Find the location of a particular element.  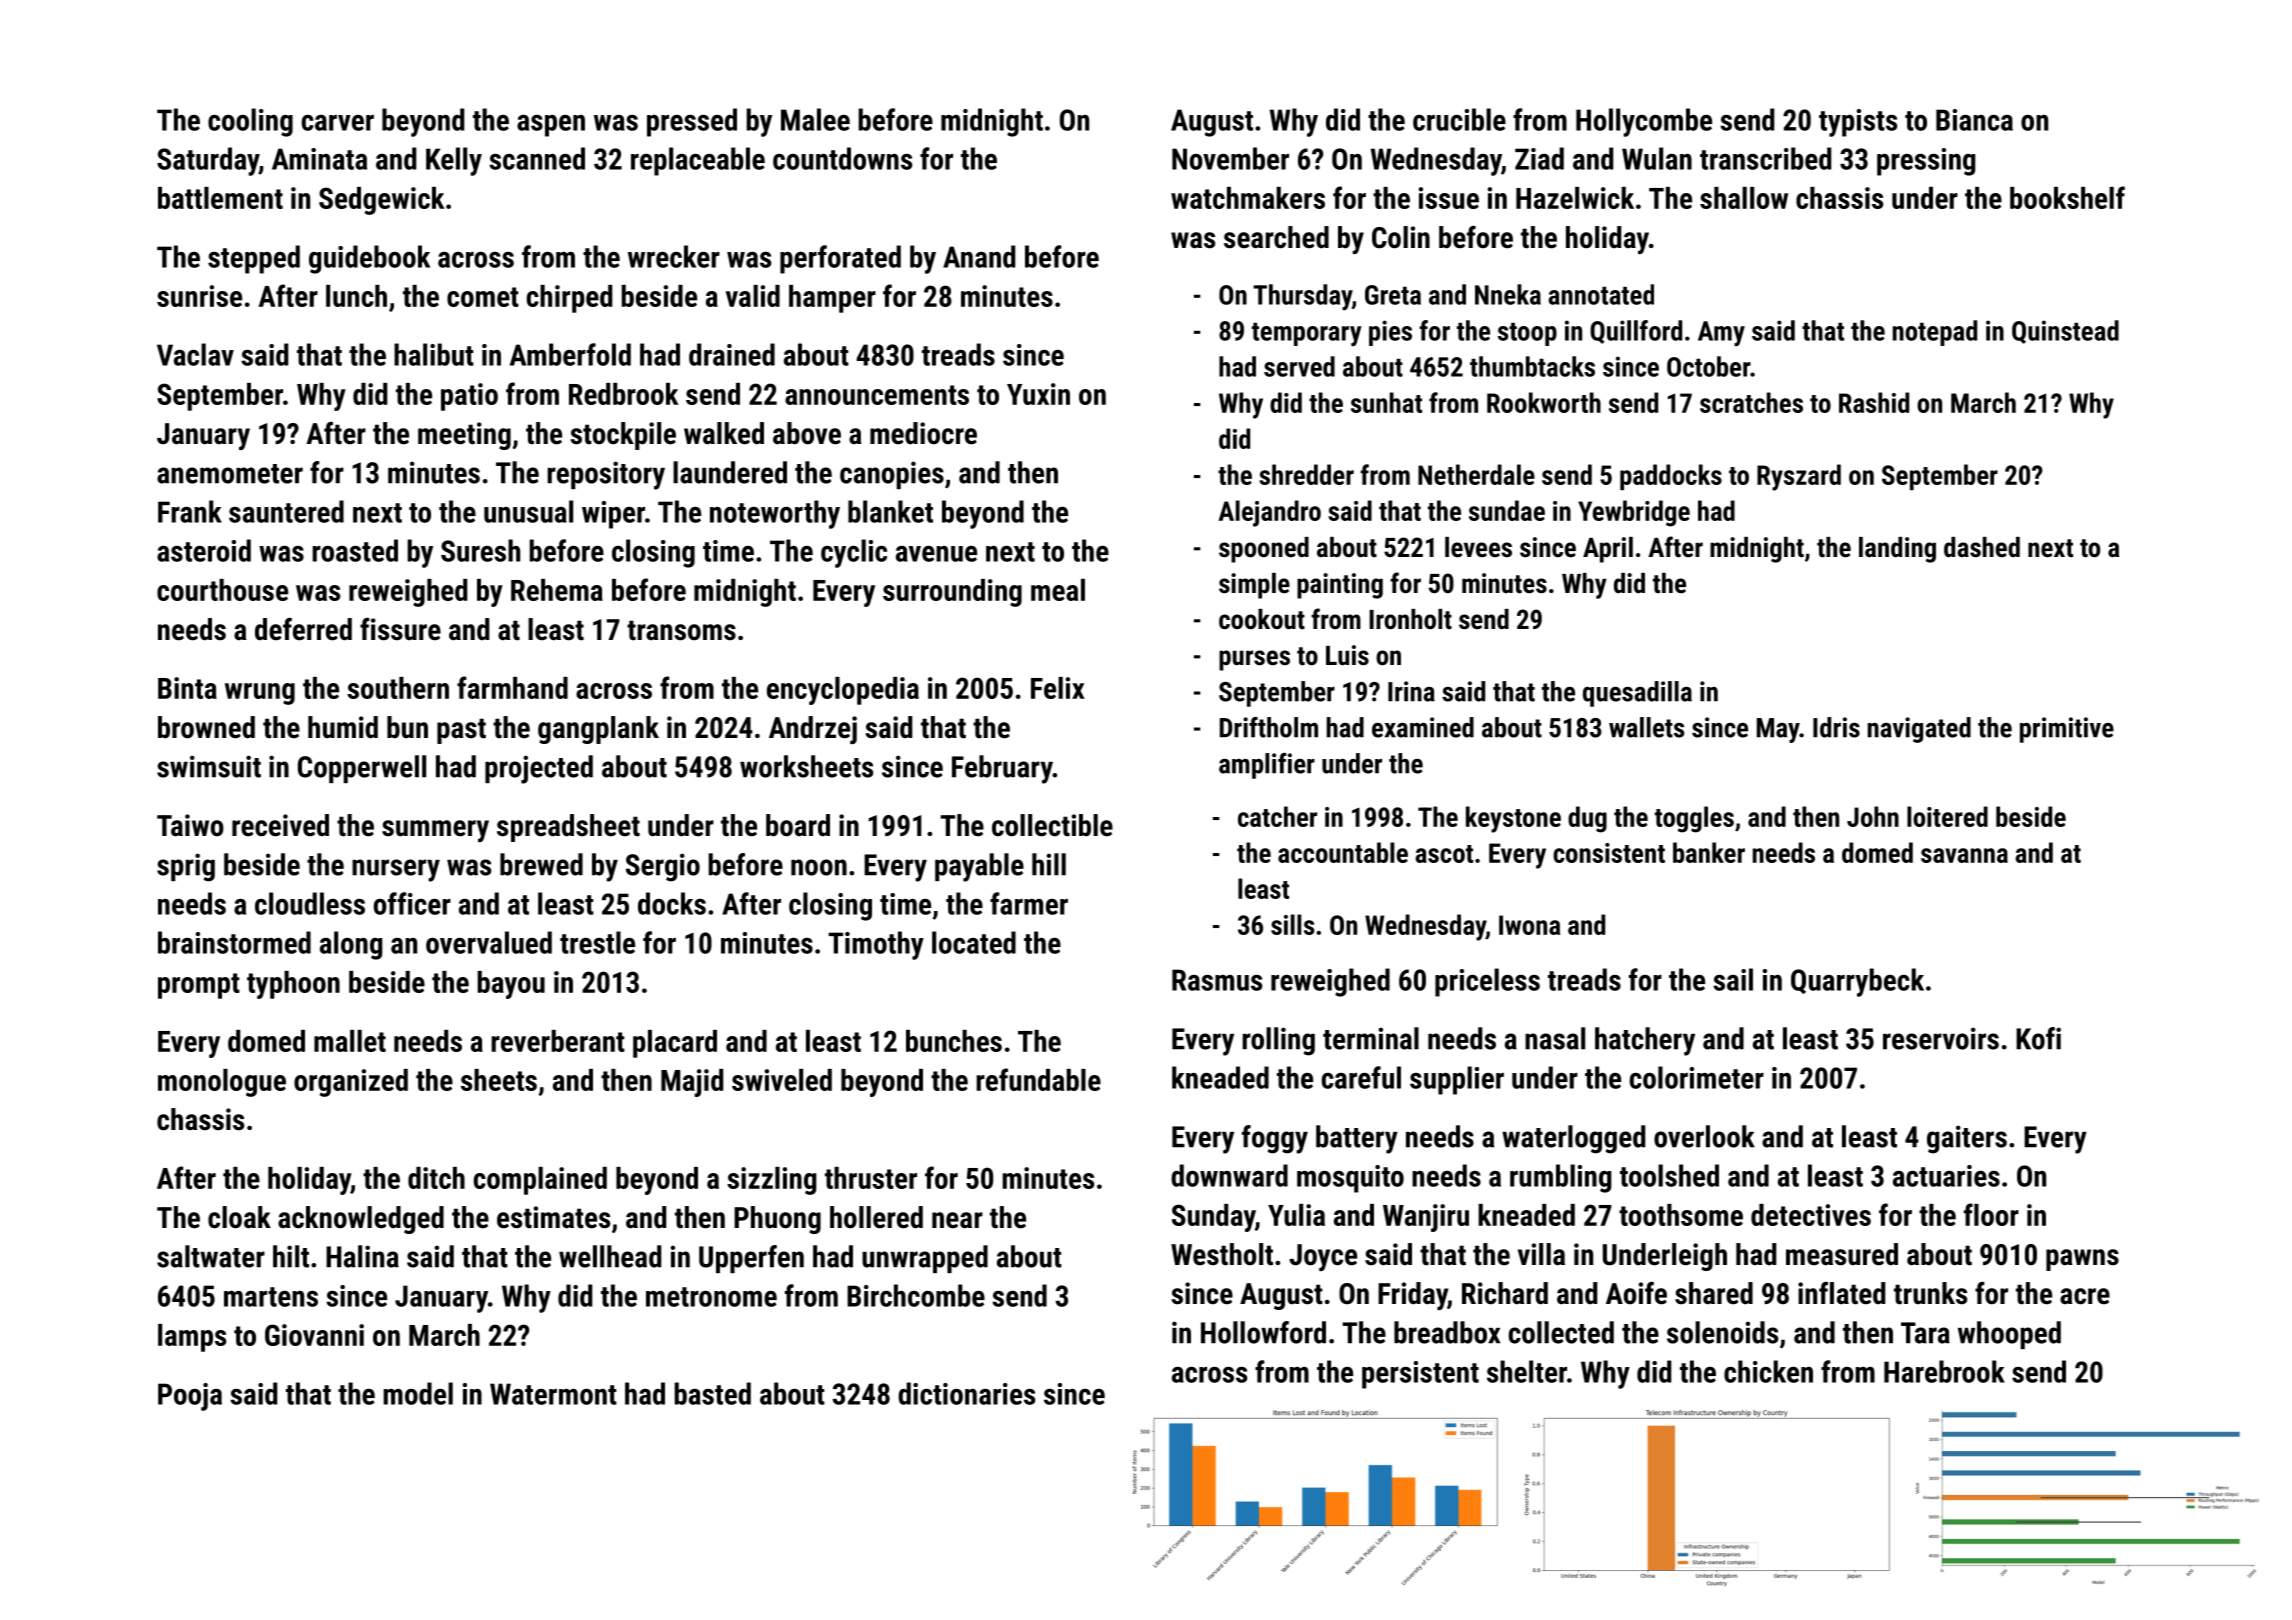

cooling is located at coordinates (250, 122).
